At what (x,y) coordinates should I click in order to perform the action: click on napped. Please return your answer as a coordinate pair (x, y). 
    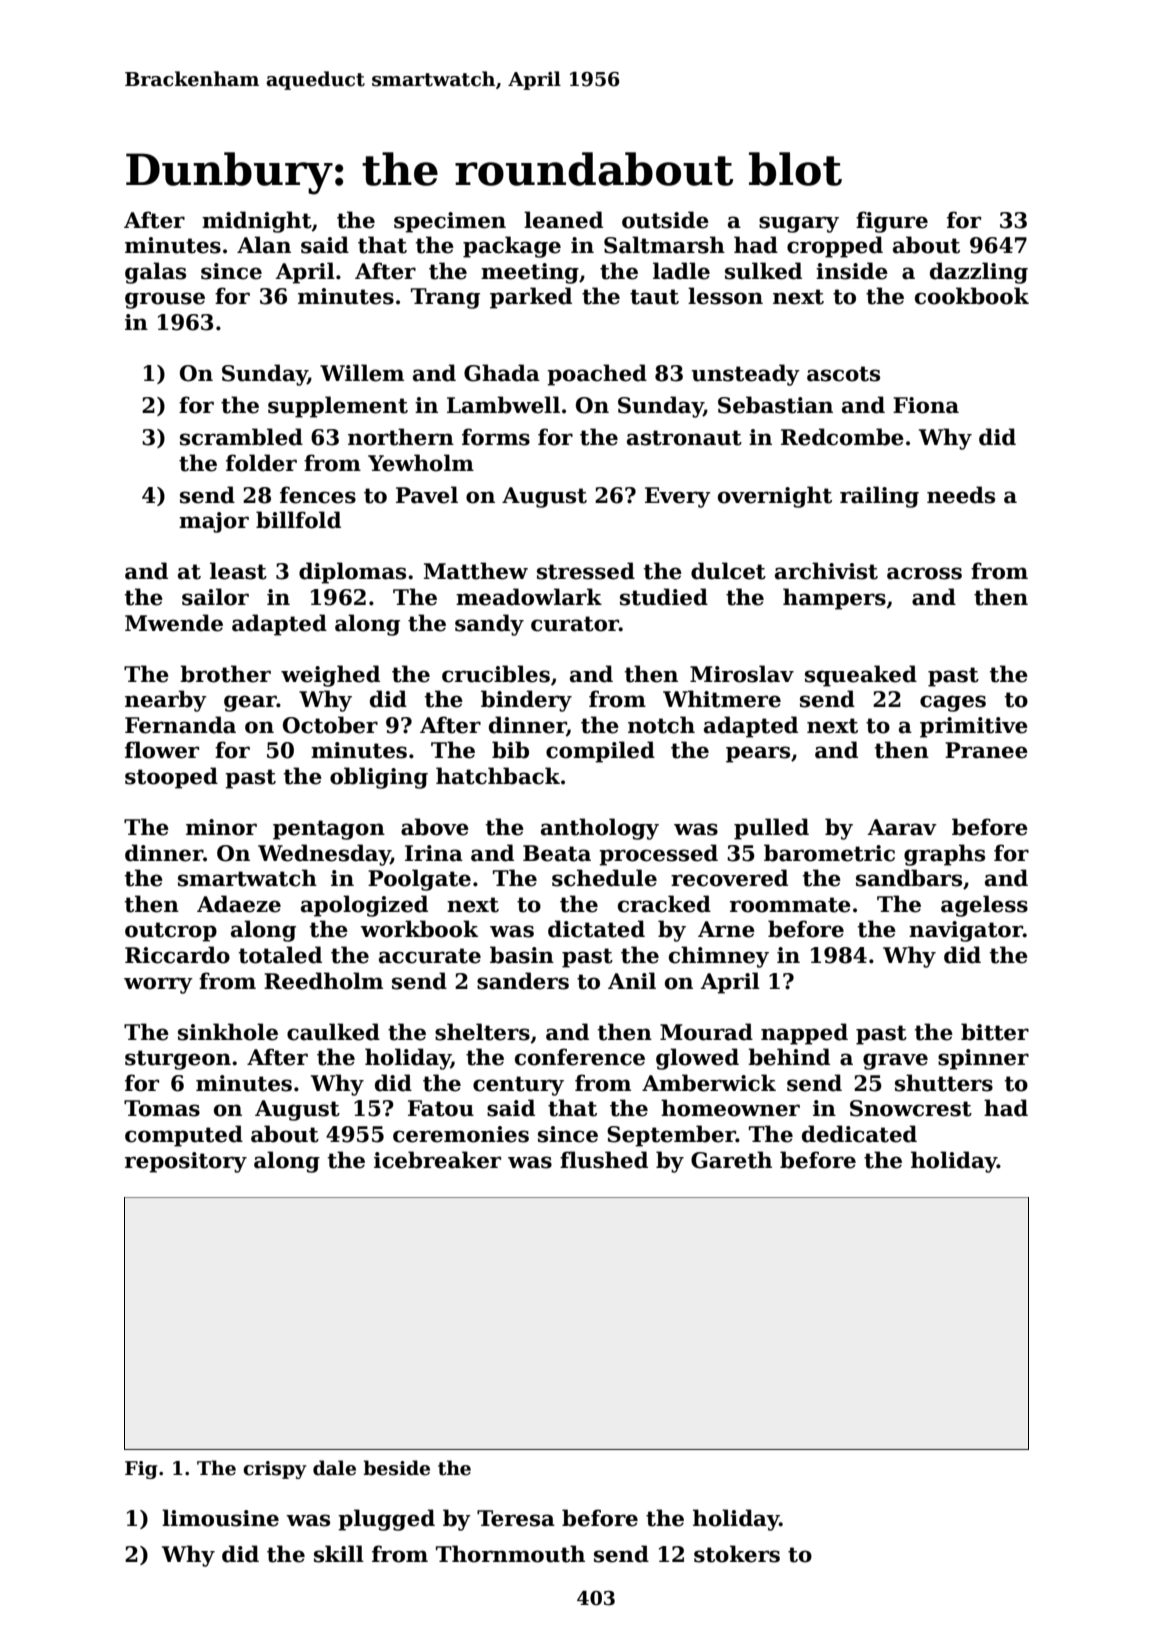
    Looking at the image, I should click on (804, 1034).
